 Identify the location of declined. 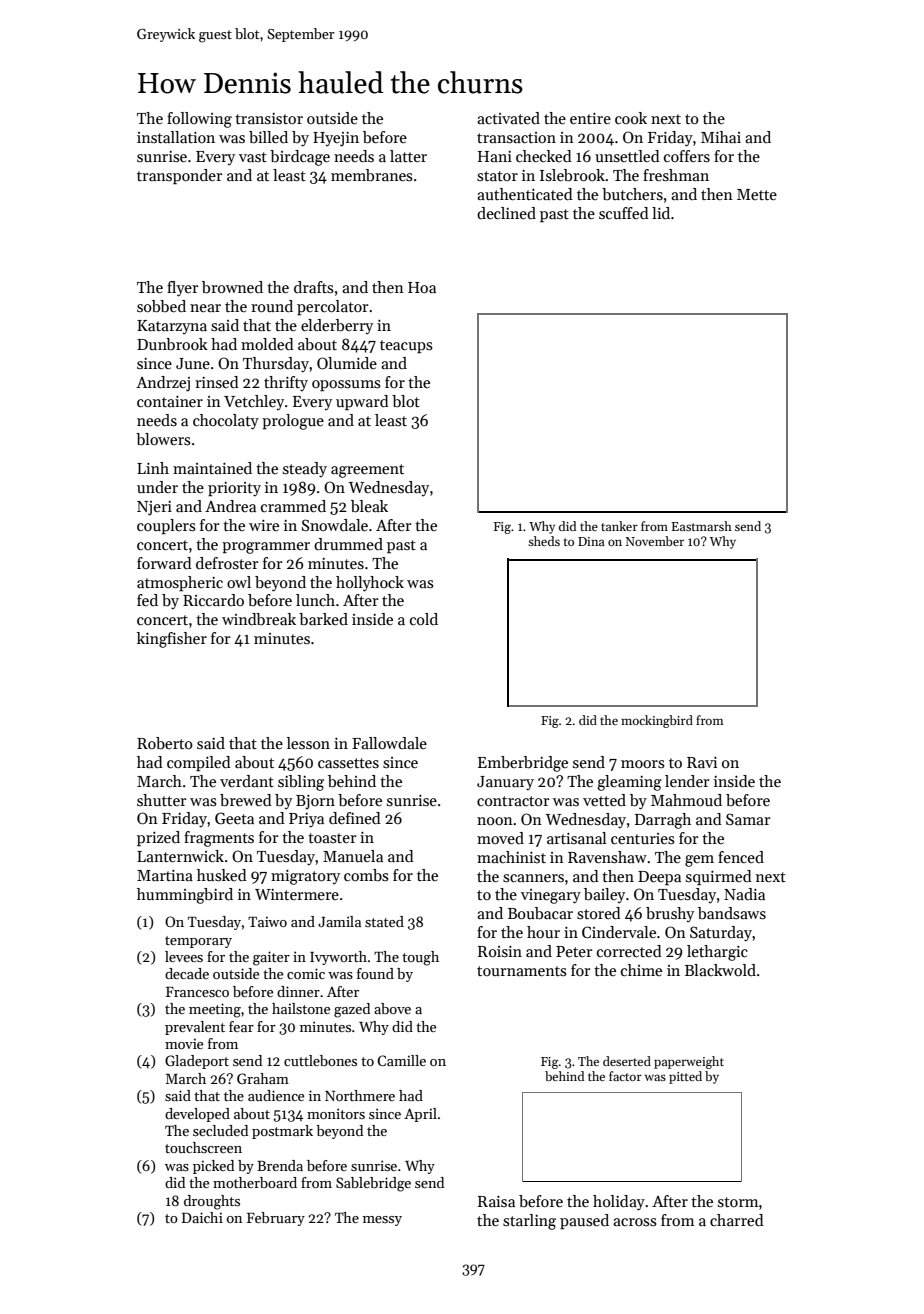
(506, 213).
